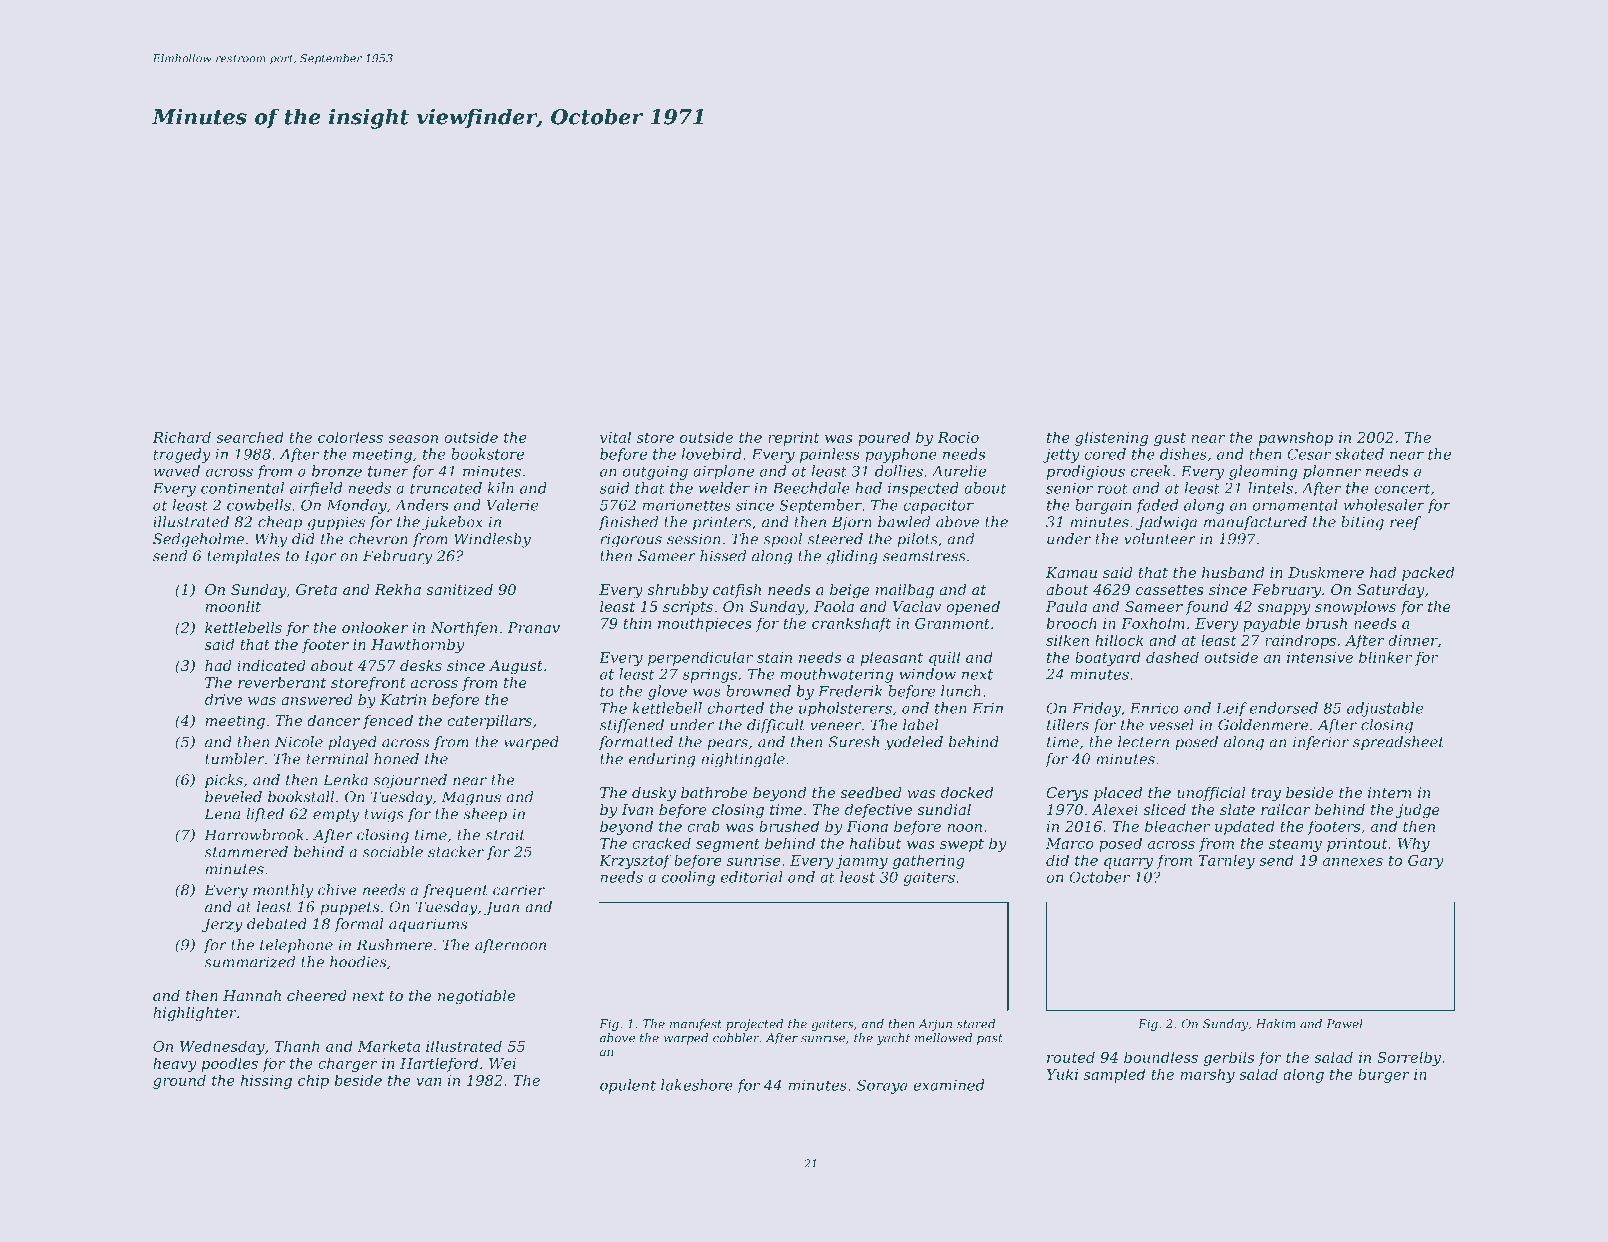 The width and height of the page is (1608, 1242). What do you see at coordinates (1409, 1058) in the page?
I see `Sorrelby` at bounding box center [1409, 1058].
